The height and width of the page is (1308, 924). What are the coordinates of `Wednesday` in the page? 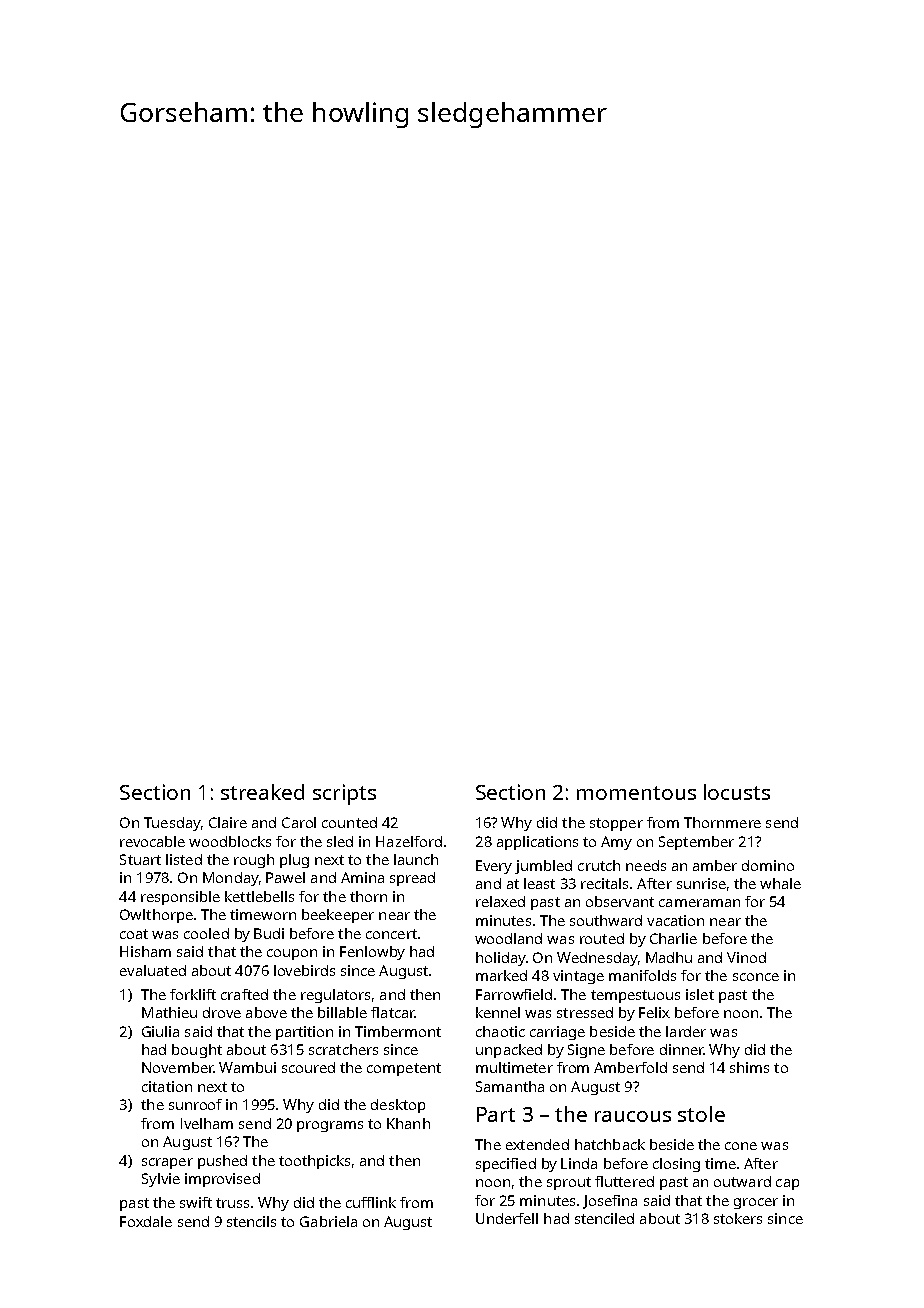 It's located at (597, 959).
